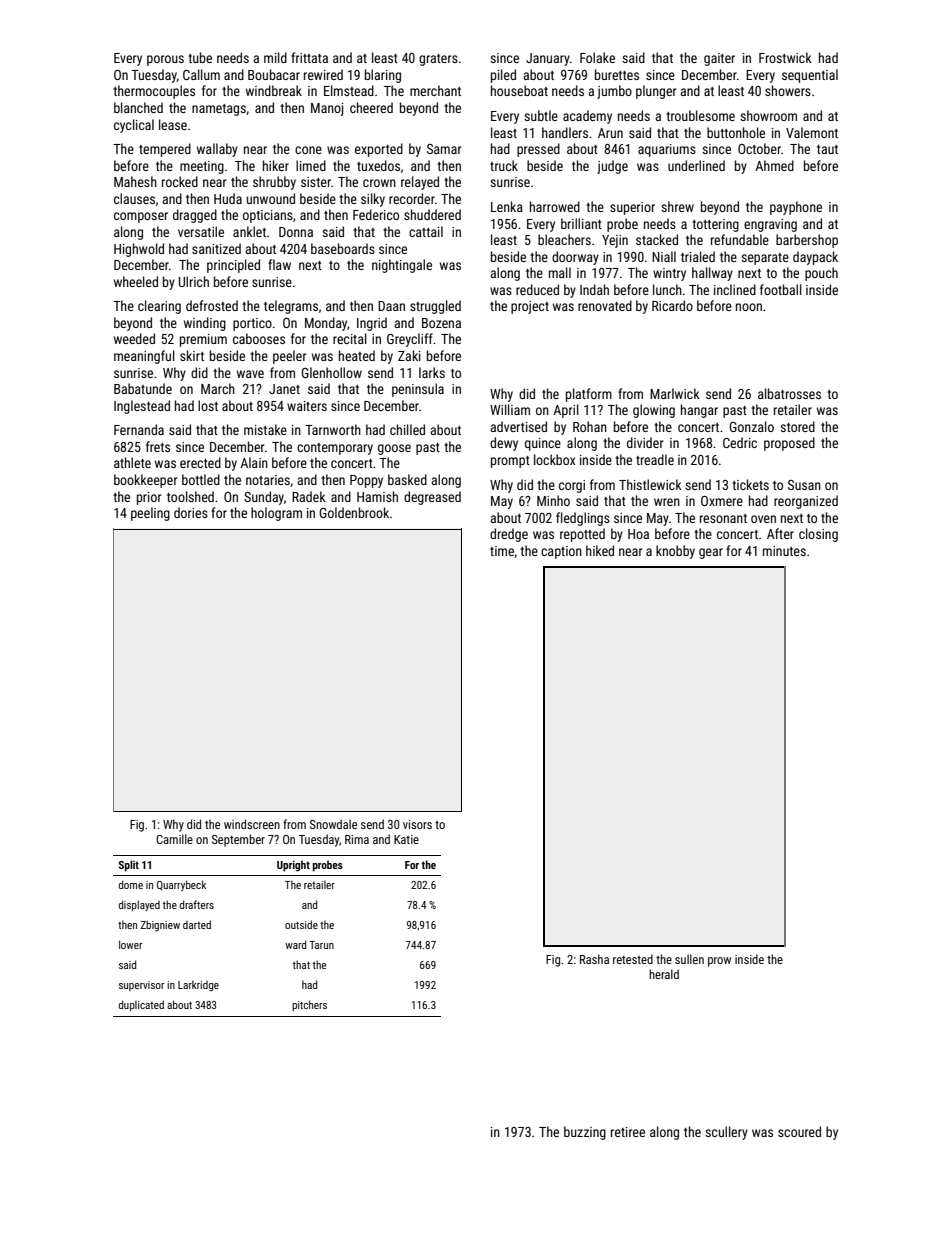 This page has height=1233, width=952. I want to click on nightingale, so click(402, 266).
